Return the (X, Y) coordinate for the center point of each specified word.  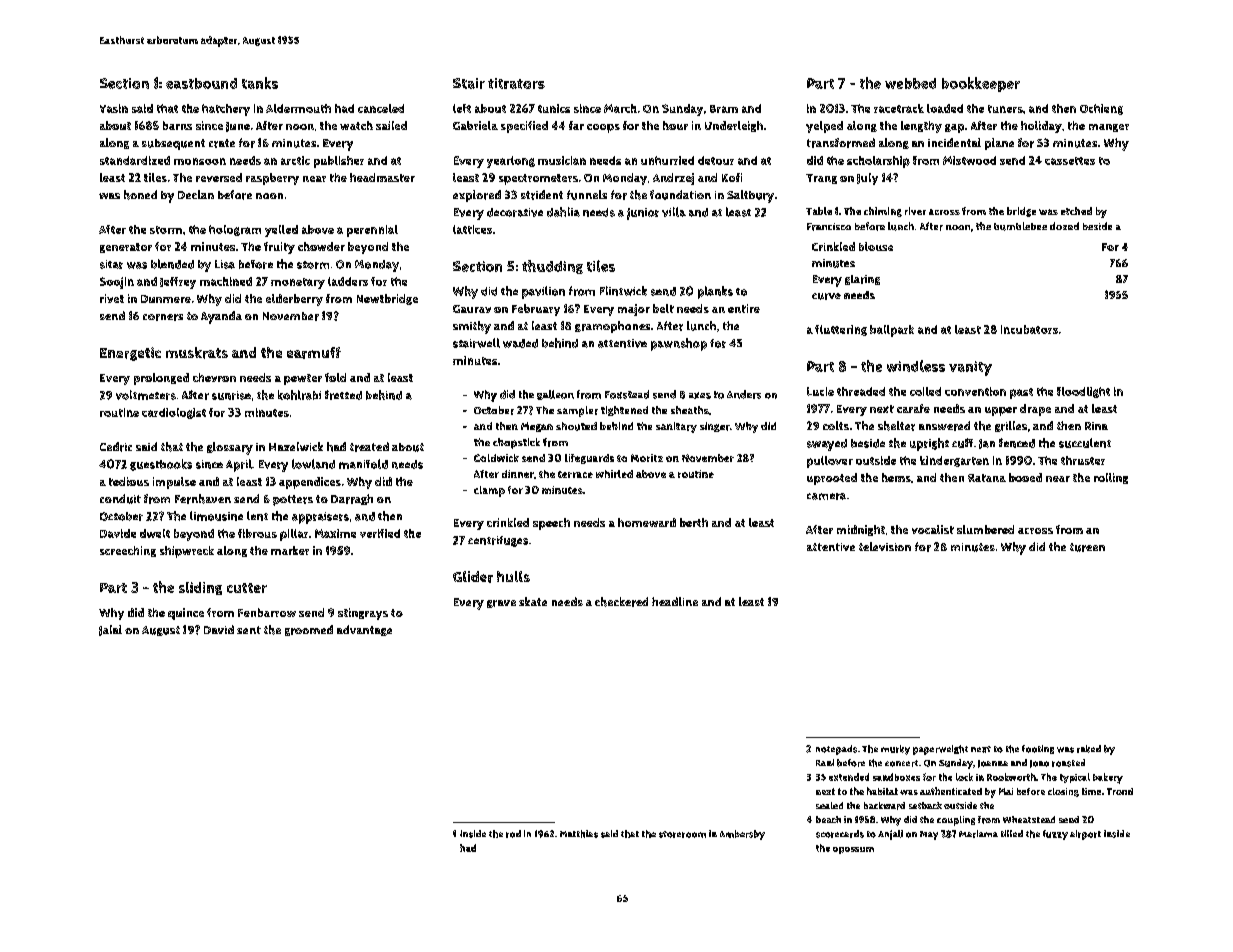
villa (674, 212)
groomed (309, 630)
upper (1001, 411)
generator (126, 248)
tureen (1087, 547)
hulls (513, 576)
